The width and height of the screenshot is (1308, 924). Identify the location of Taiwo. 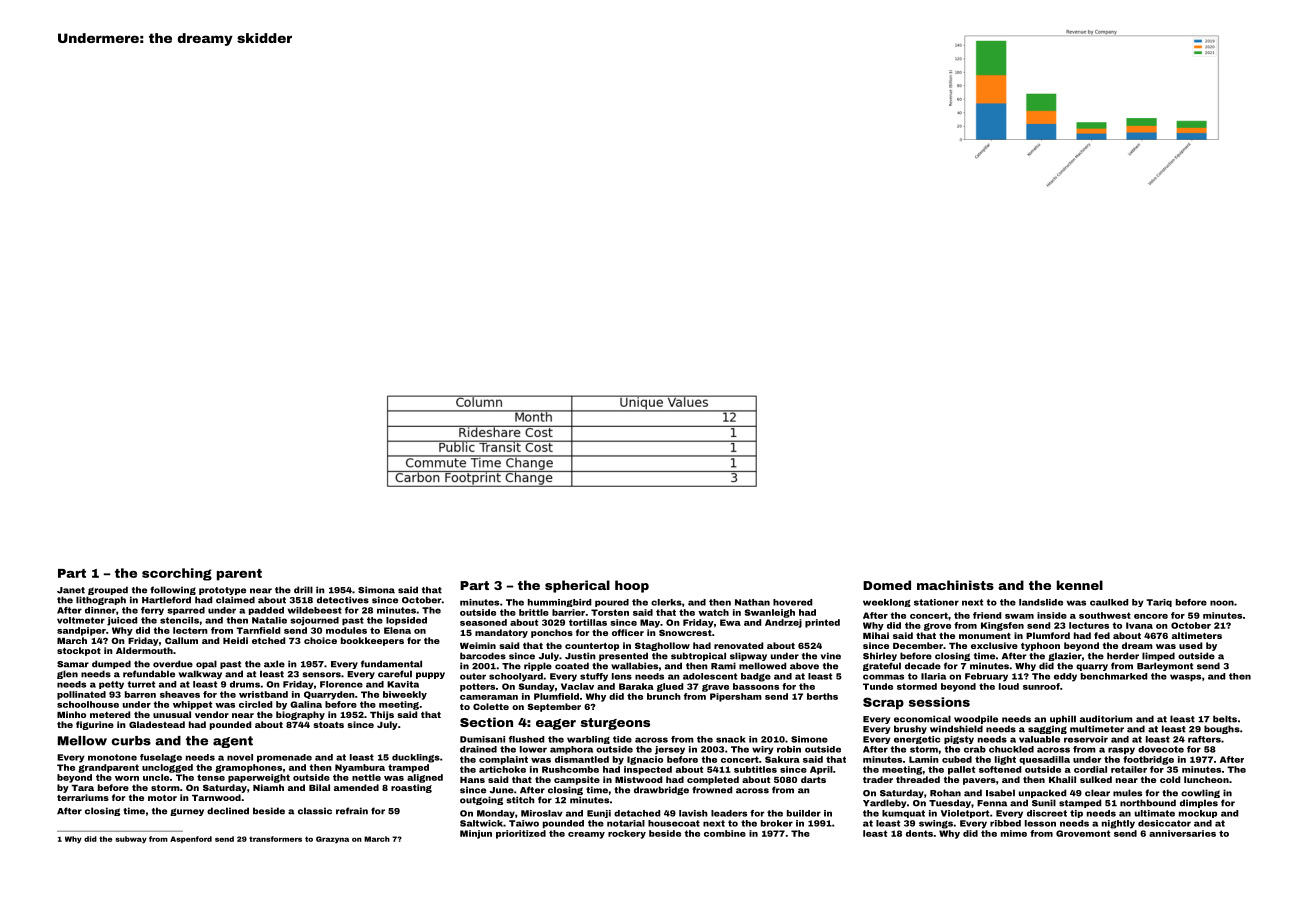
(524, 823).
